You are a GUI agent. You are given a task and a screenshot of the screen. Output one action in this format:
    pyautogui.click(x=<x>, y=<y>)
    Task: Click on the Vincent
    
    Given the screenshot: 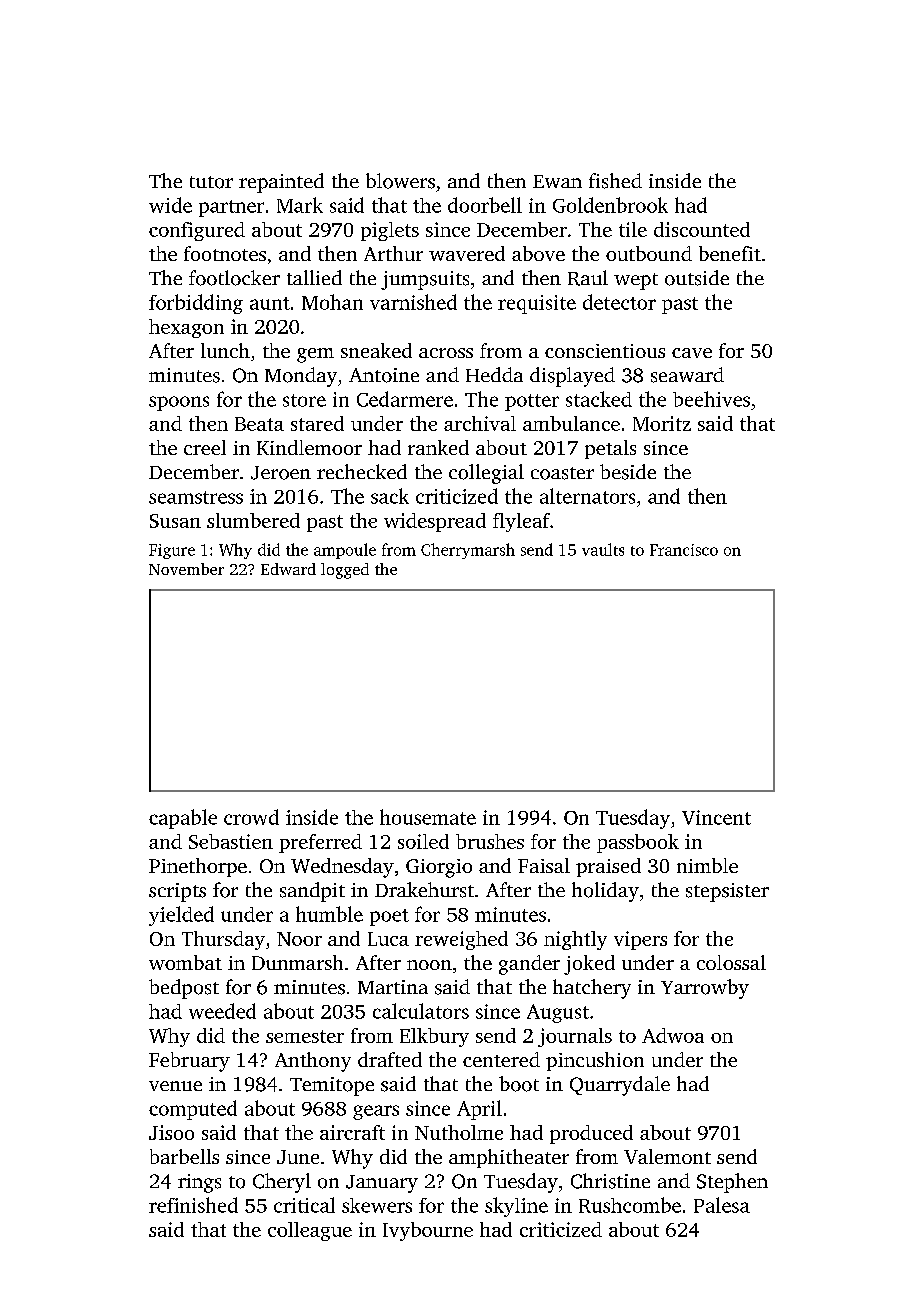 What is the action you would take?
    pyautogui.click(x=716, y=817)
